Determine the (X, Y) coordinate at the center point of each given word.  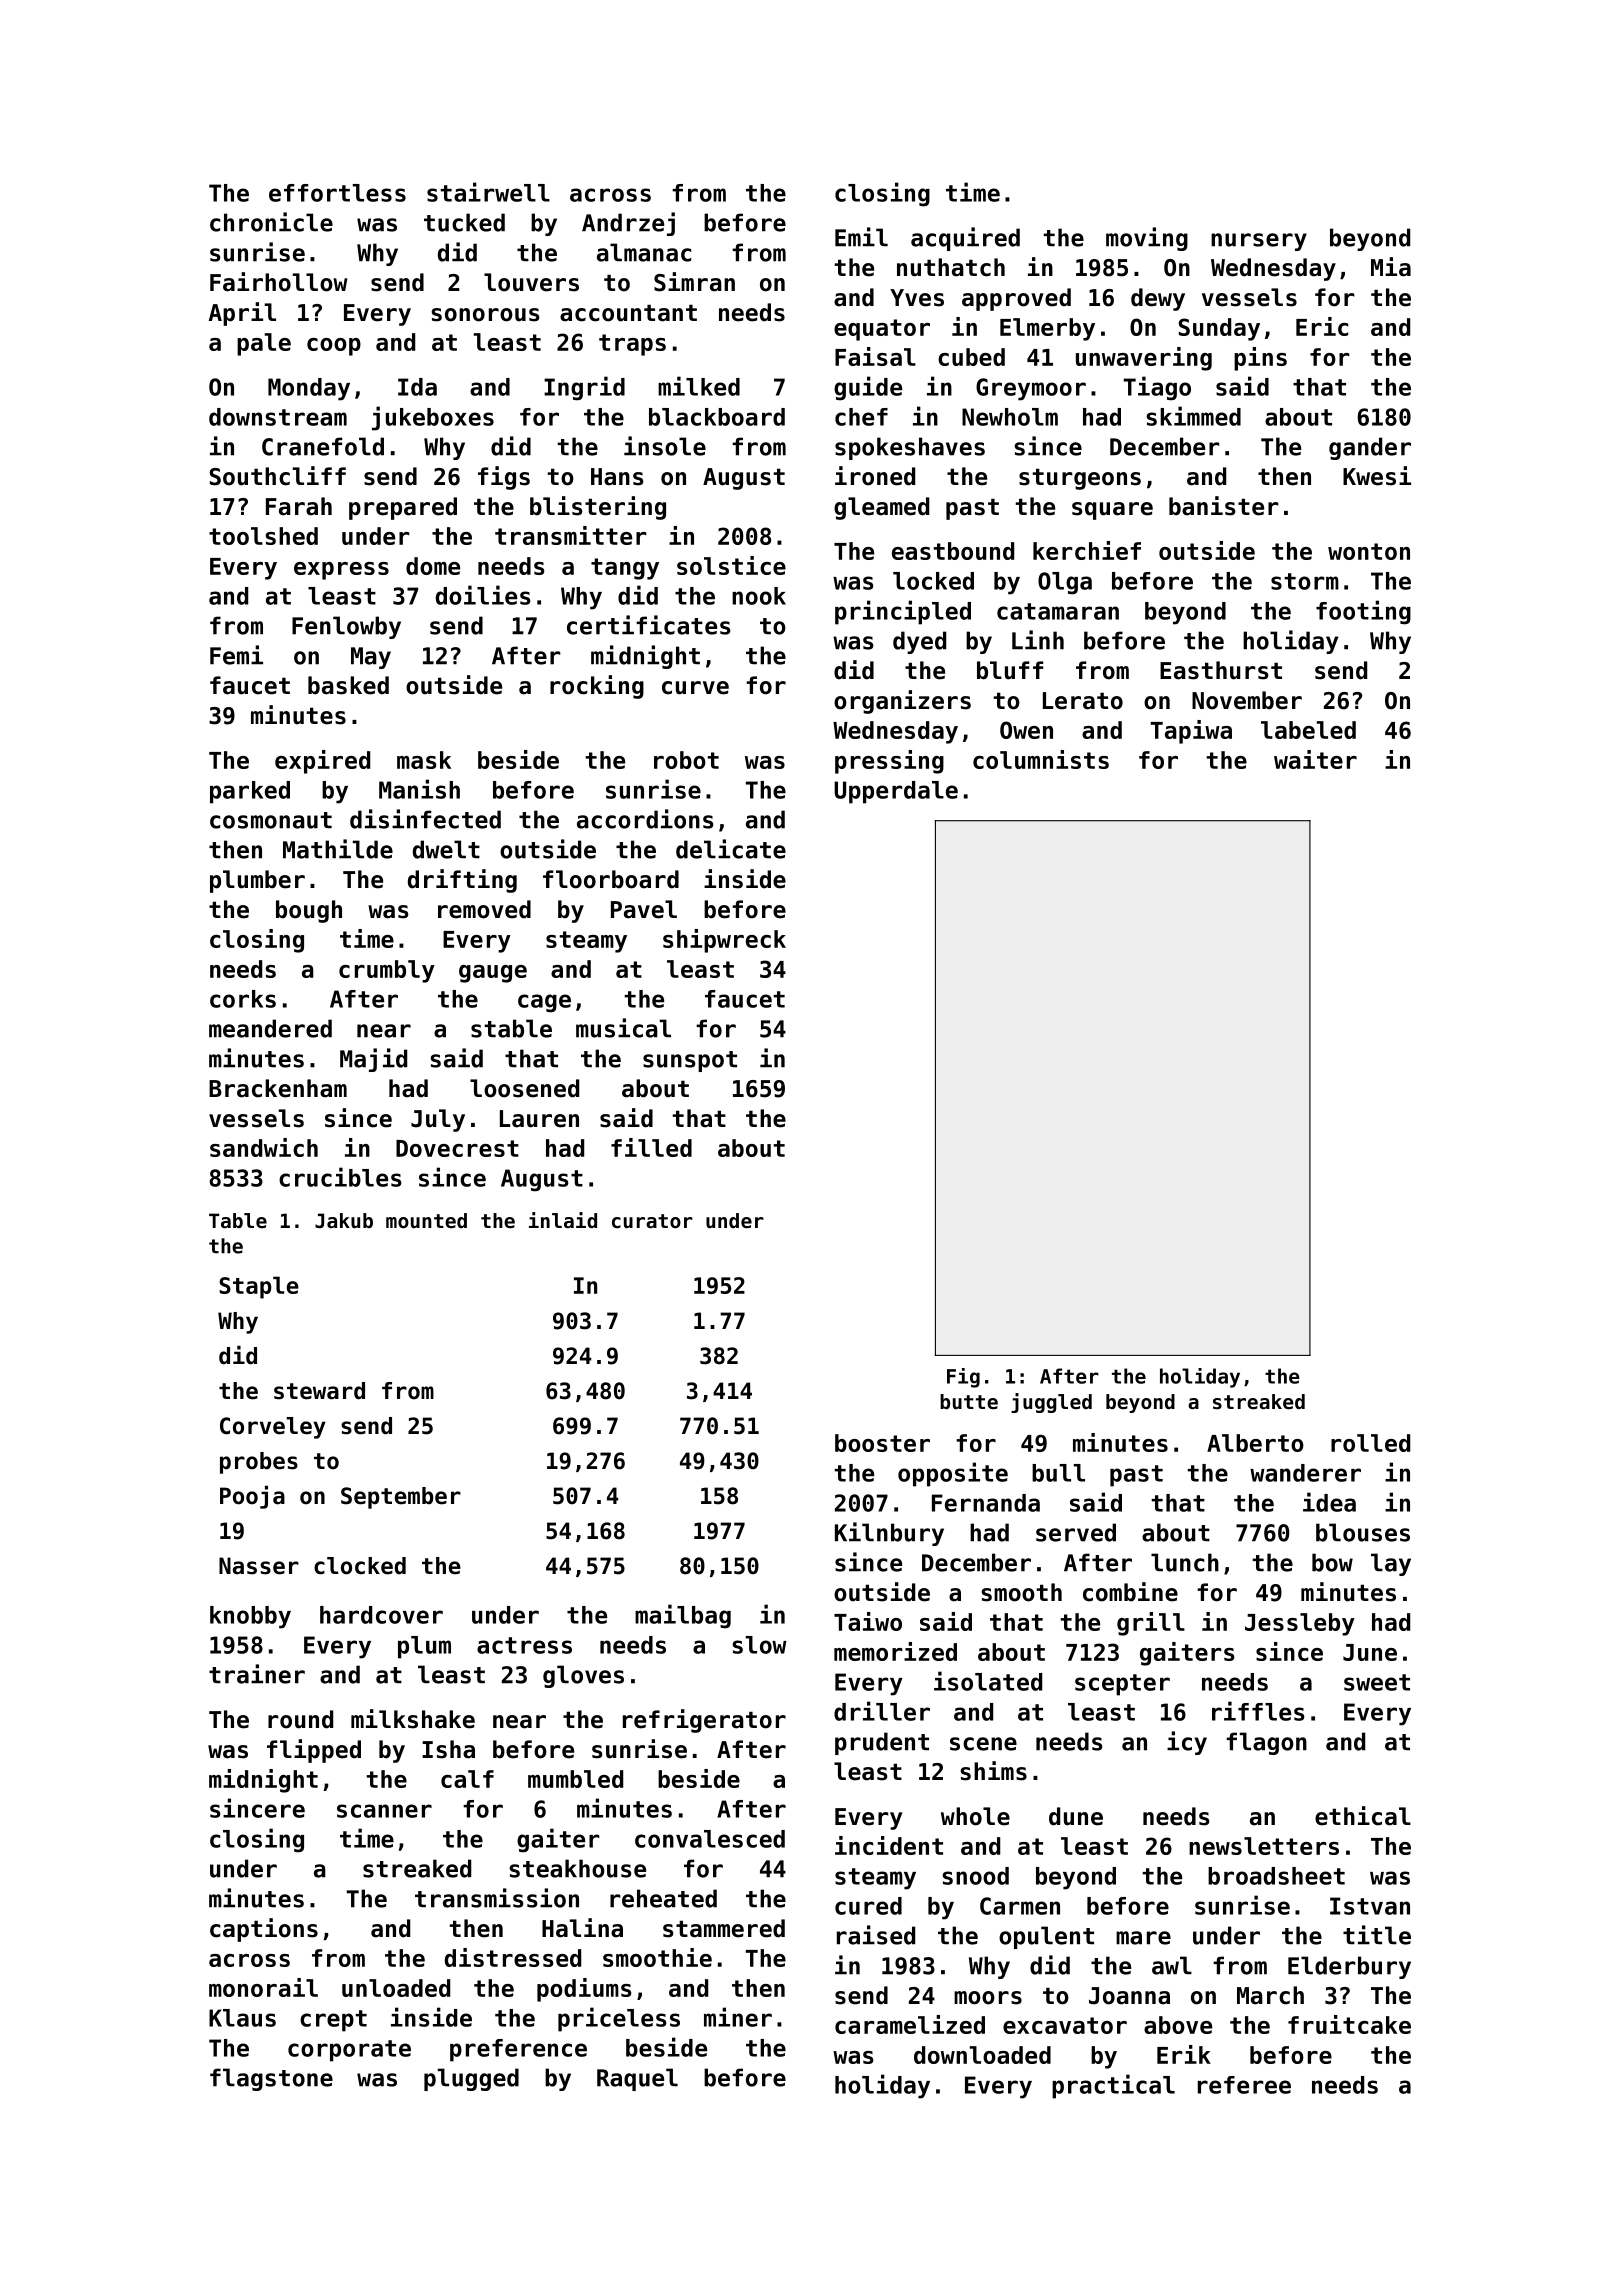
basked (348, 685)
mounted (426, 1221)
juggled (1051, 1403)
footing (1363, 612)
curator (652, 1221)
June (1370, 1652)
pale (264, 344)
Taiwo (868, 1621)
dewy (1158, 299)
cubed (971, 357)
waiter (1315, 759)
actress (524, 1645)
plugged (471, 2079)
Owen (1026, 730)
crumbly (387, 971)
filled (651, 1147)
